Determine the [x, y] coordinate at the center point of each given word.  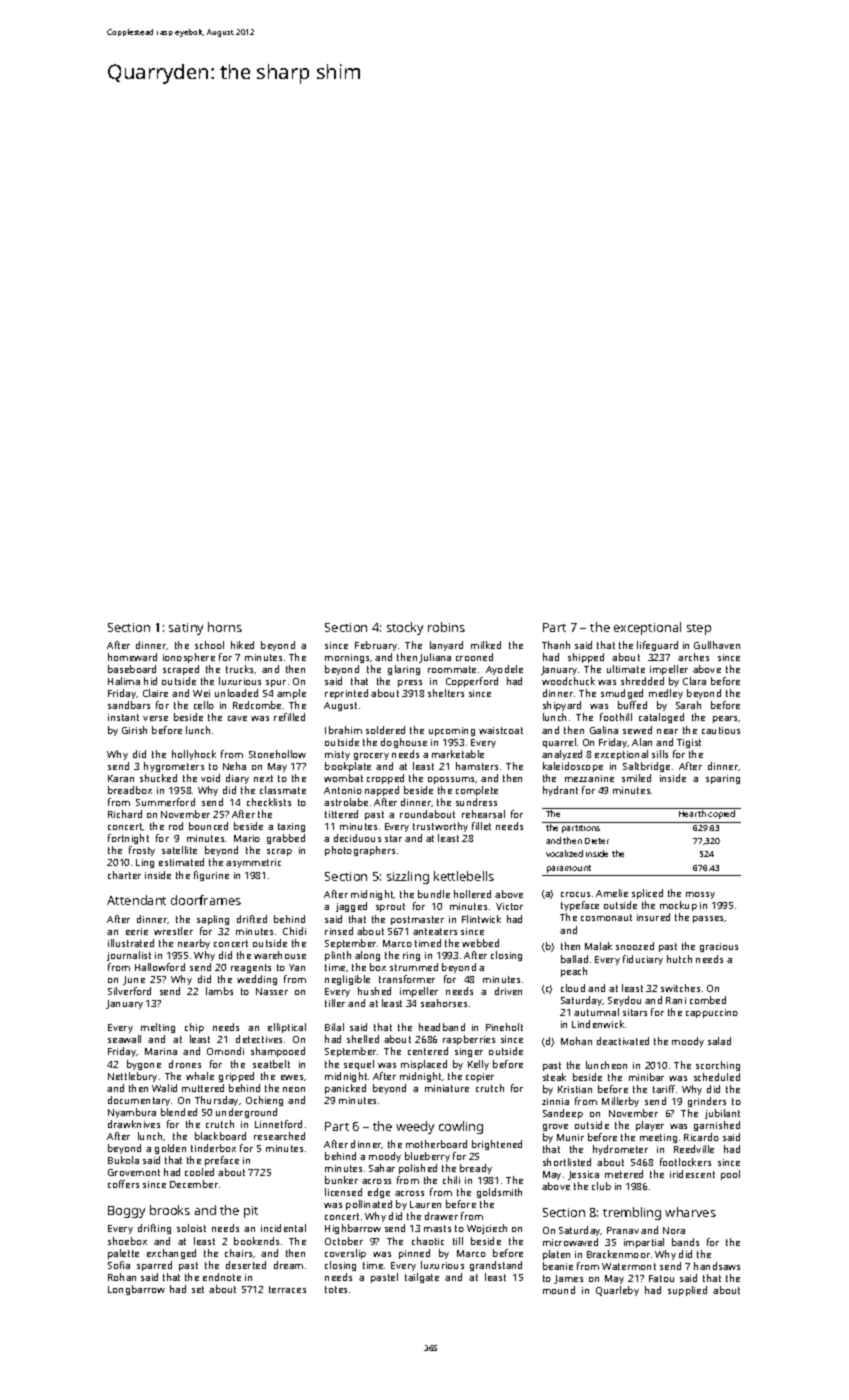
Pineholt [504, 1027]
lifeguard [657, 646]
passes [709, 919]
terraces [287, 1289]
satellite [179, 850]
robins [446, 627]
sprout [390, 907]
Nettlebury [132, 1077]
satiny [186, 629]
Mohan [576, 1041]
